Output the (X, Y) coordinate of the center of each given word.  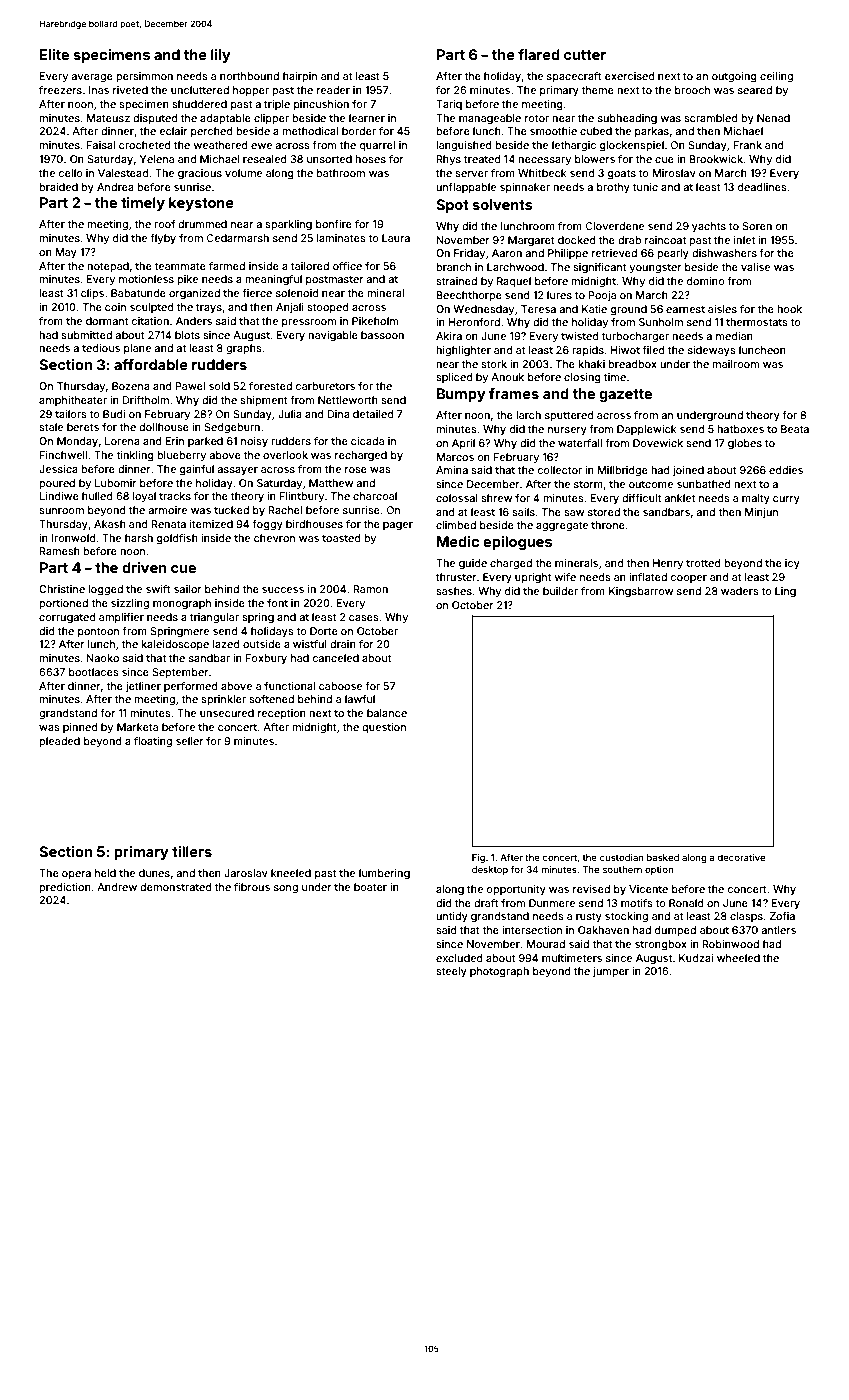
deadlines (762, 187)
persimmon (144, 77)
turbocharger (635, 337)
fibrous (252, 887)
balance (387, 713)
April (463, 444)
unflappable (466, 188)
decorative (741, 857)
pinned (80, 728)
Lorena (122, 441)
